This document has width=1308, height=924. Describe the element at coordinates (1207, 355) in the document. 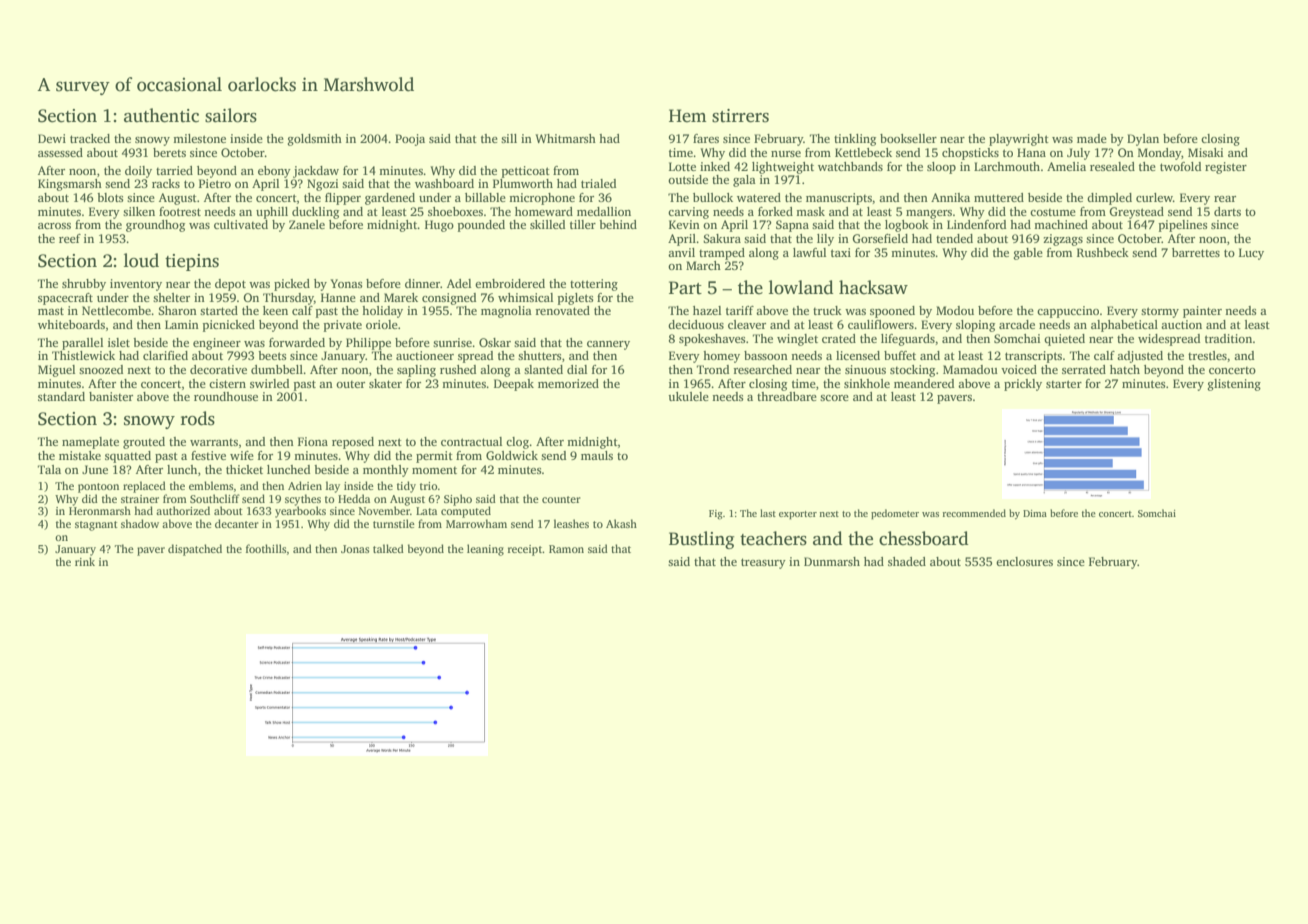

I see `trestles` at that location.
